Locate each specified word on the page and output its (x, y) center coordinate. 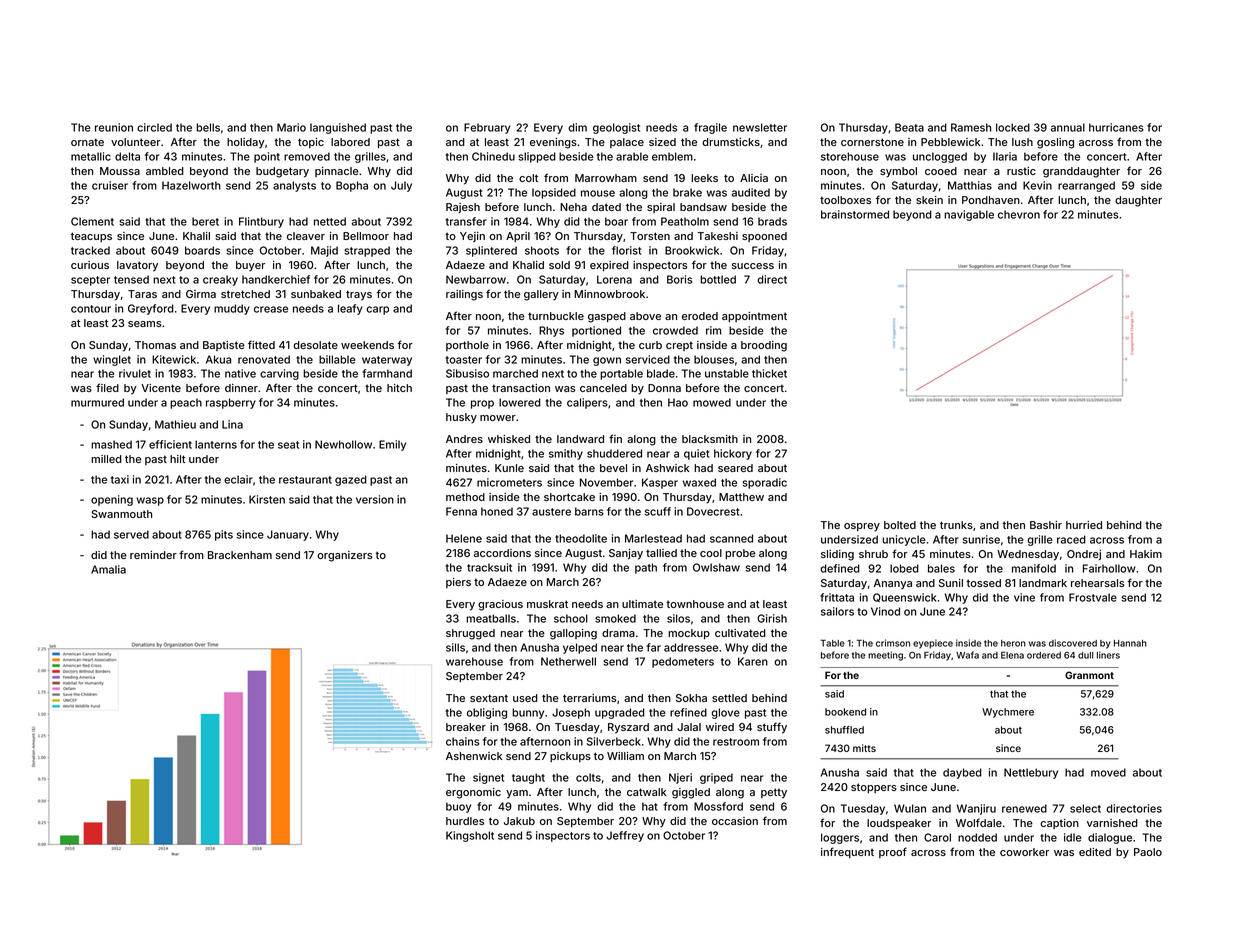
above (645, 316)
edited (1095, 852)
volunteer (135, 142)
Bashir (1046, 525)
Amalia (108, 569)
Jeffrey (625, 836)
